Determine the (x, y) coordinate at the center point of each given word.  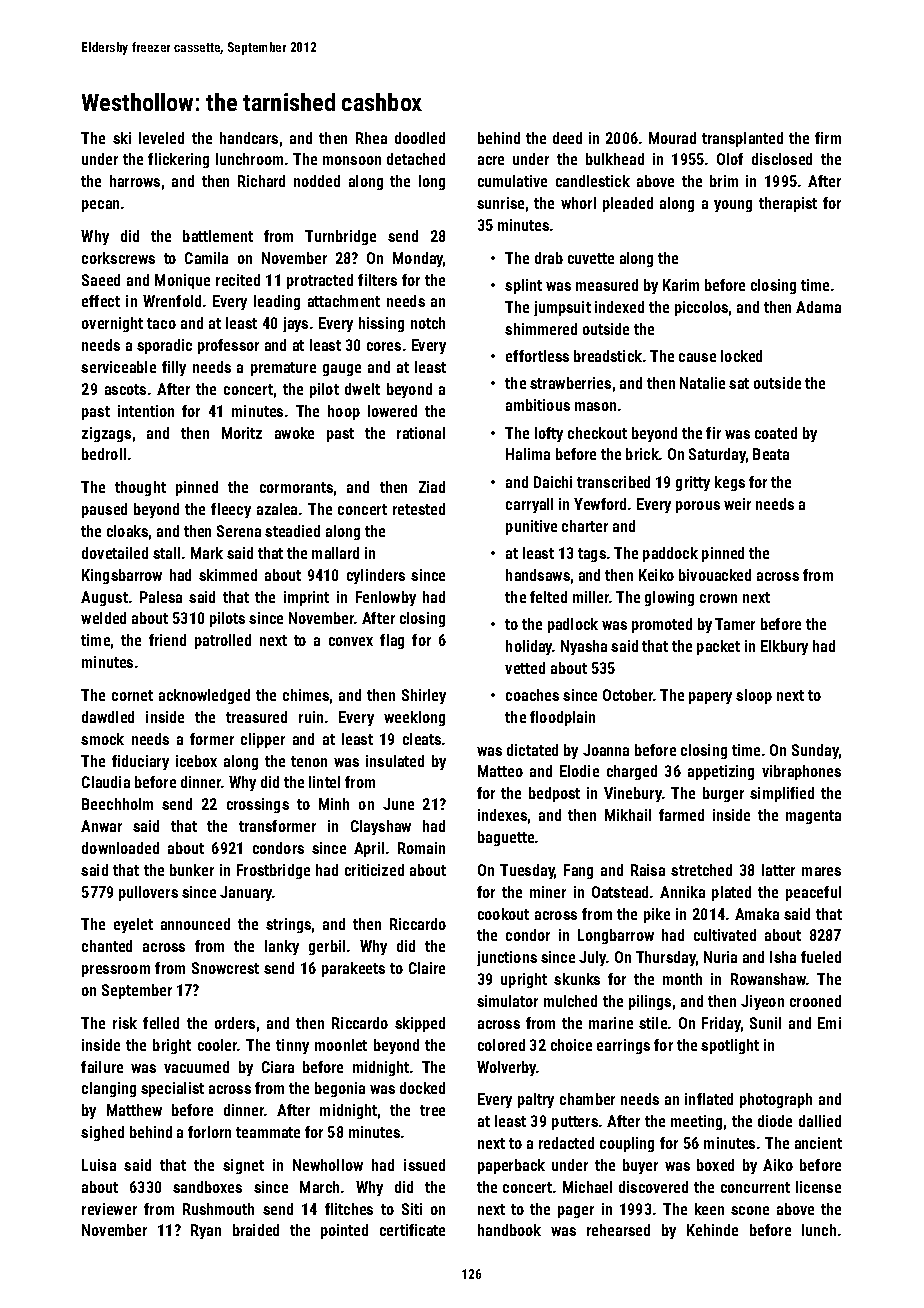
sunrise (500, 203)
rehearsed (618, 1230)
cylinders (376, 576)
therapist (788, 204)
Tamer (735, 624)
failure (102, 1067)
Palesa (161, 597)
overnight (112, 324)
